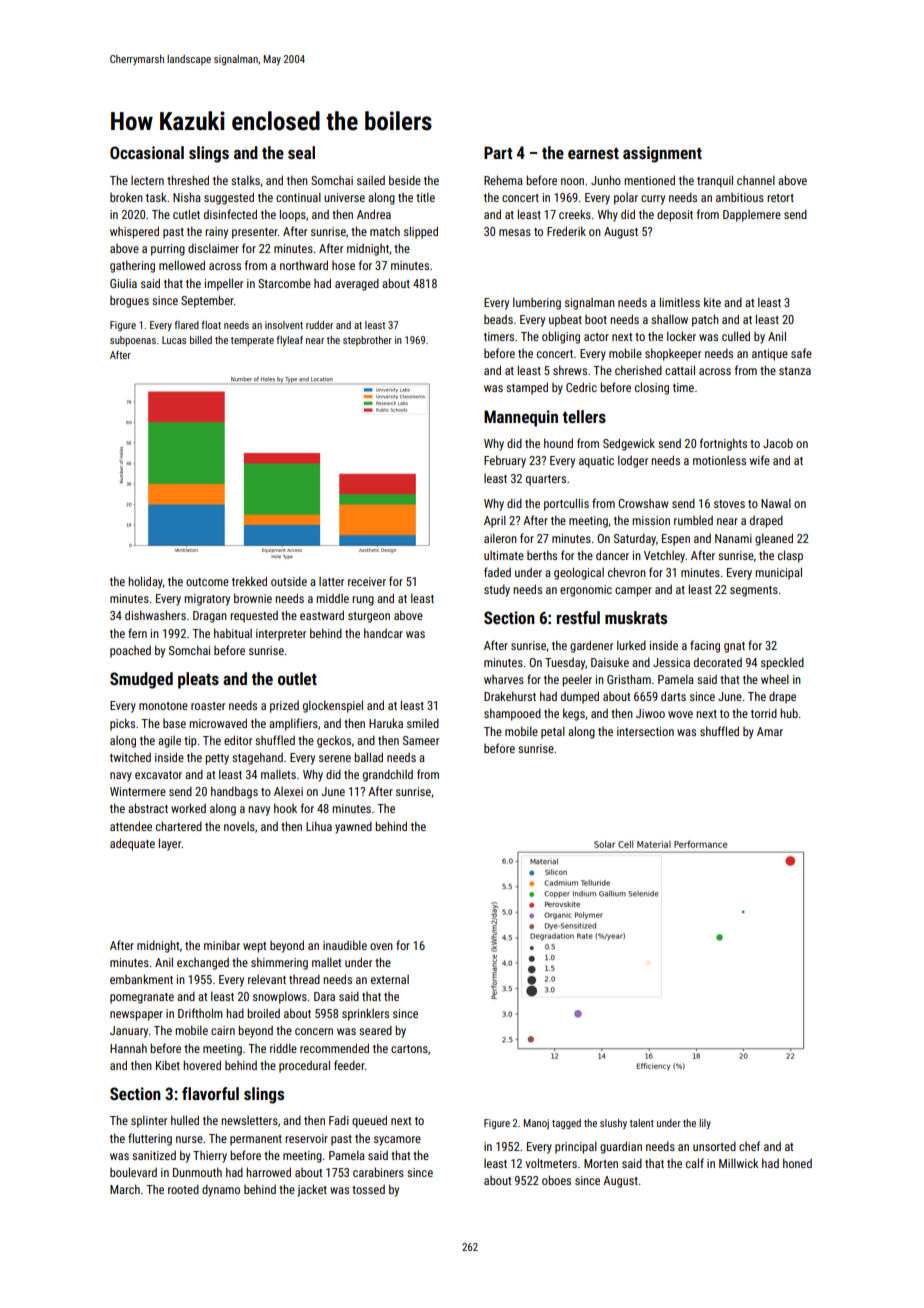 Image resolution: width=924 pixels, height=1308 pixels. What do you see at coordinates (631, 645) in the document?
I see `lurked` at bounding box center [631, 645].
